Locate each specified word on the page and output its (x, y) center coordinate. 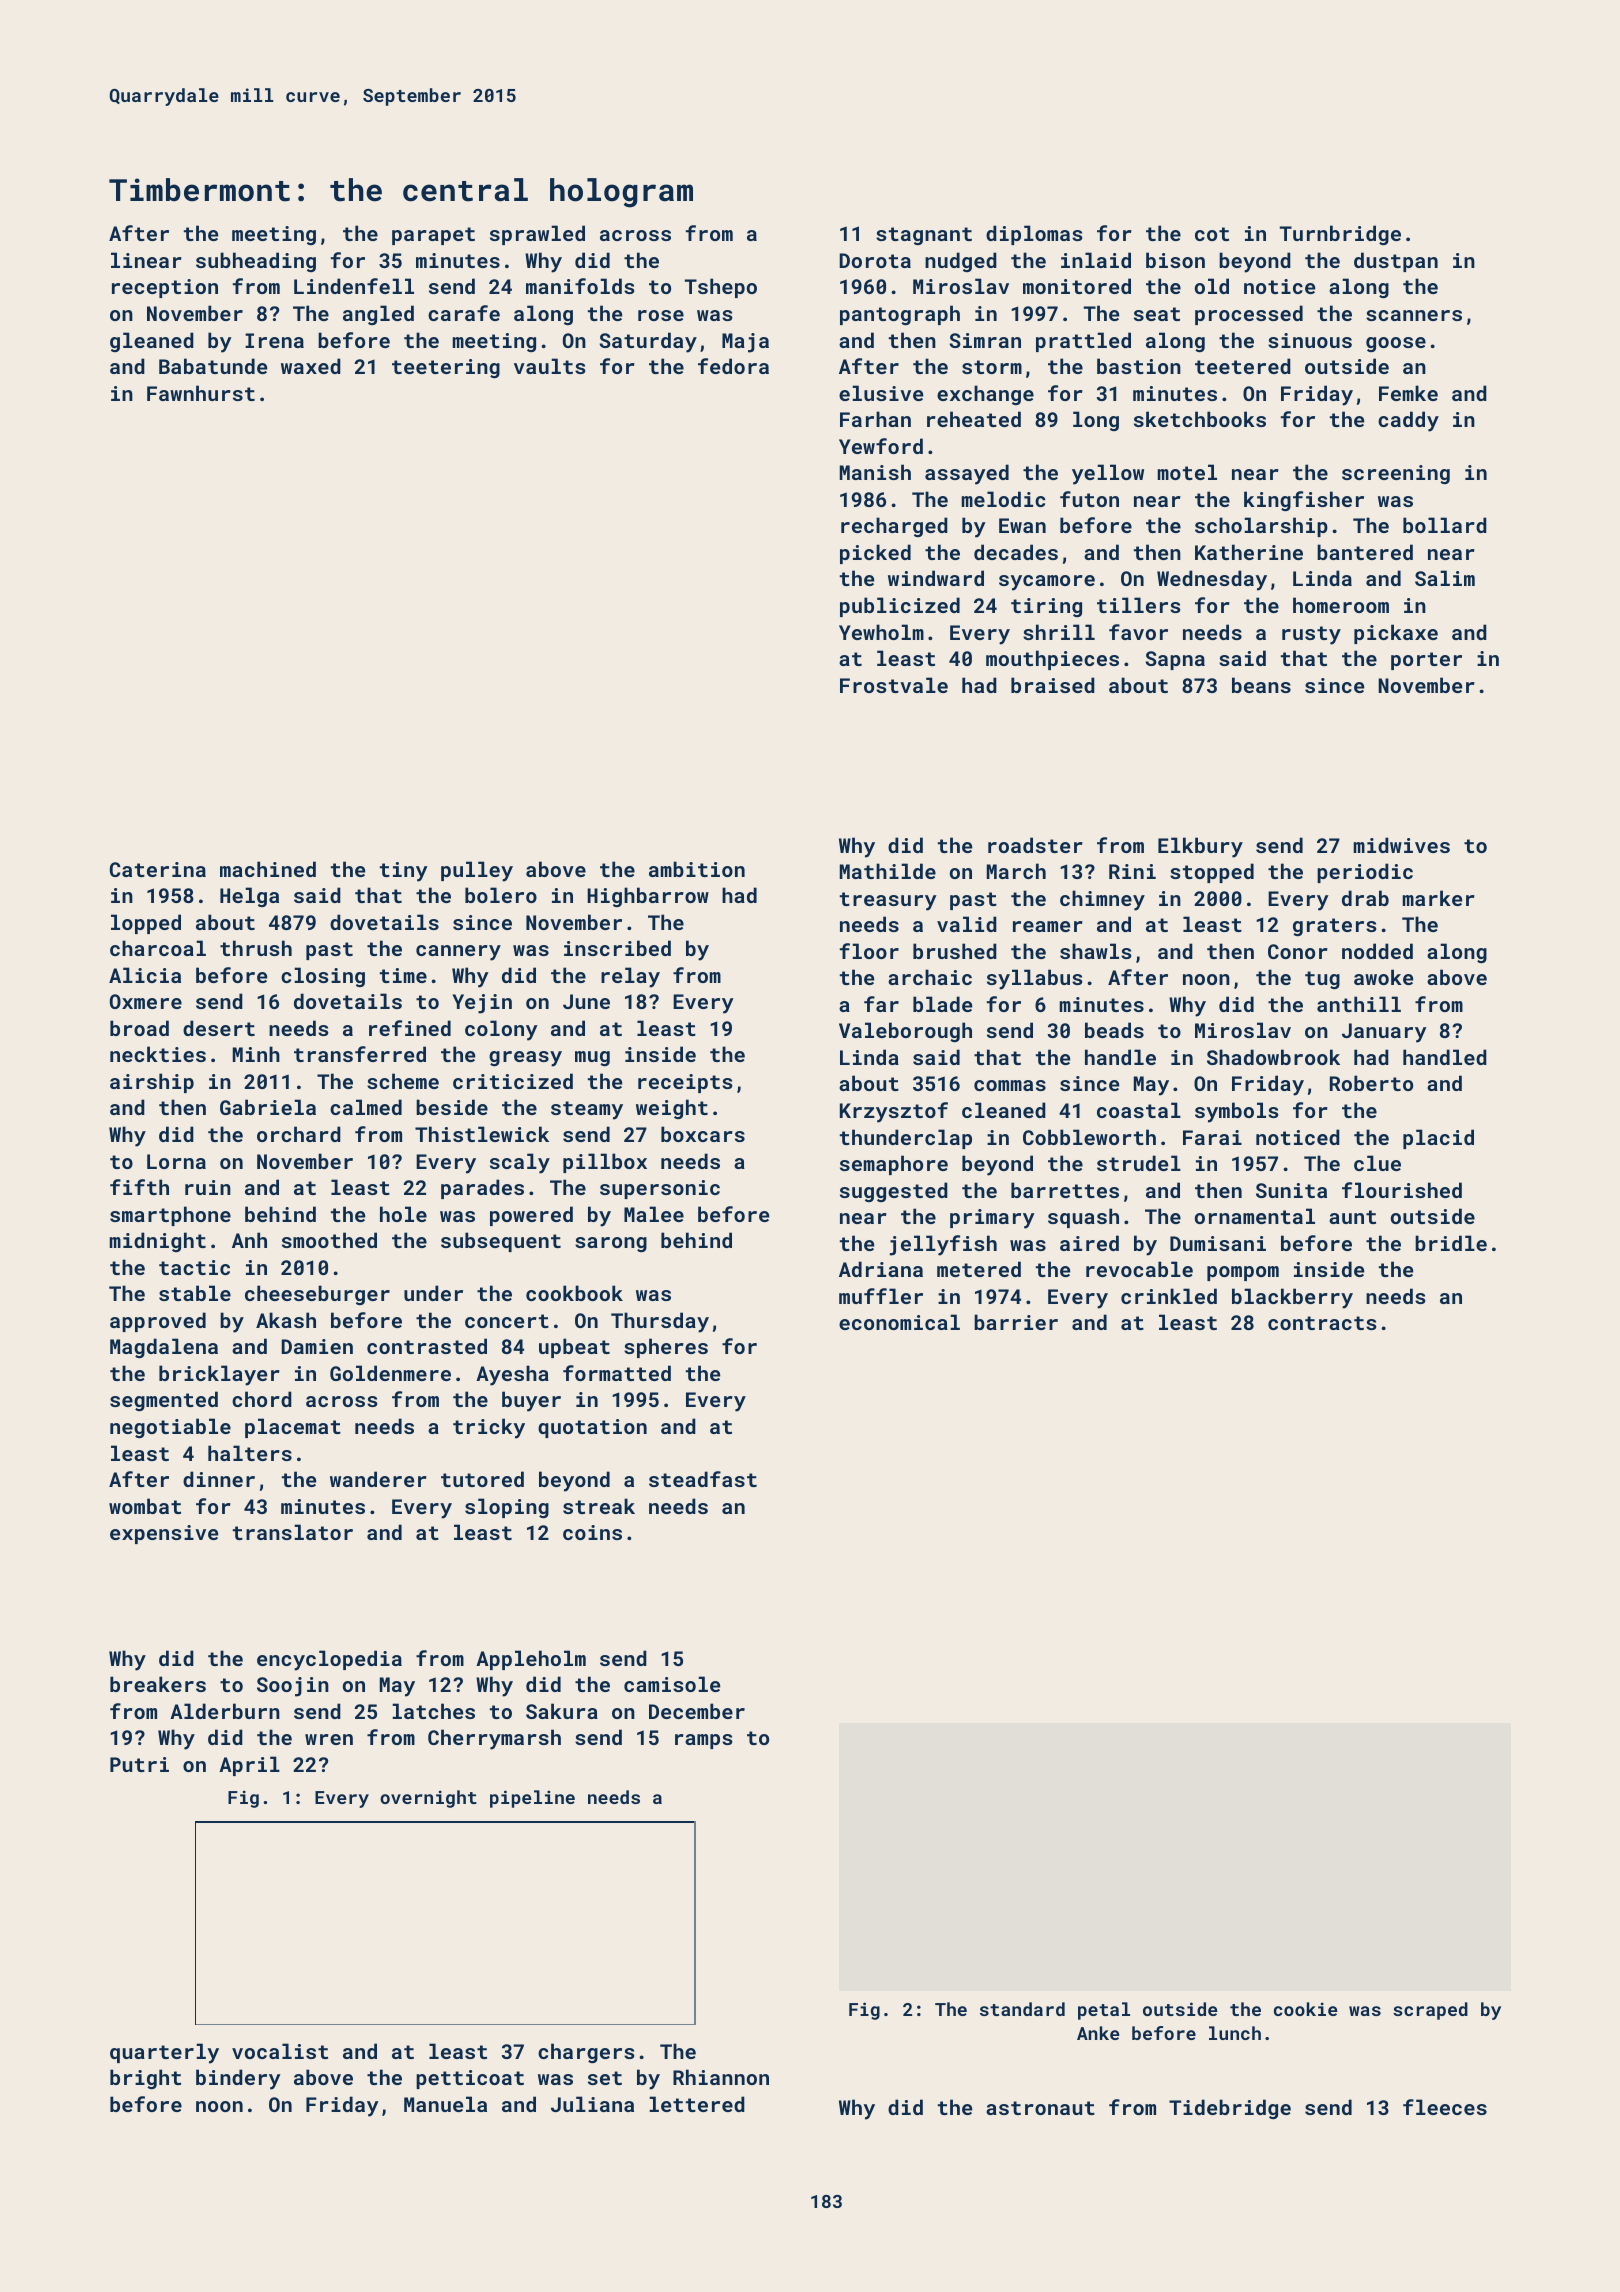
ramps (703, 1741)
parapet (433, 236)
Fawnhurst (201, 393)
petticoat (470, 2079)
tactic (194, 1267)
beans (1261, 685)
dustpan (1396, 262)
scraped (1430, 2011)
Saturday (648, 342)
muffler (881, 1296)
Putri (139, 1764)
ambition (697, 869)
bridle (1451, 1243)
